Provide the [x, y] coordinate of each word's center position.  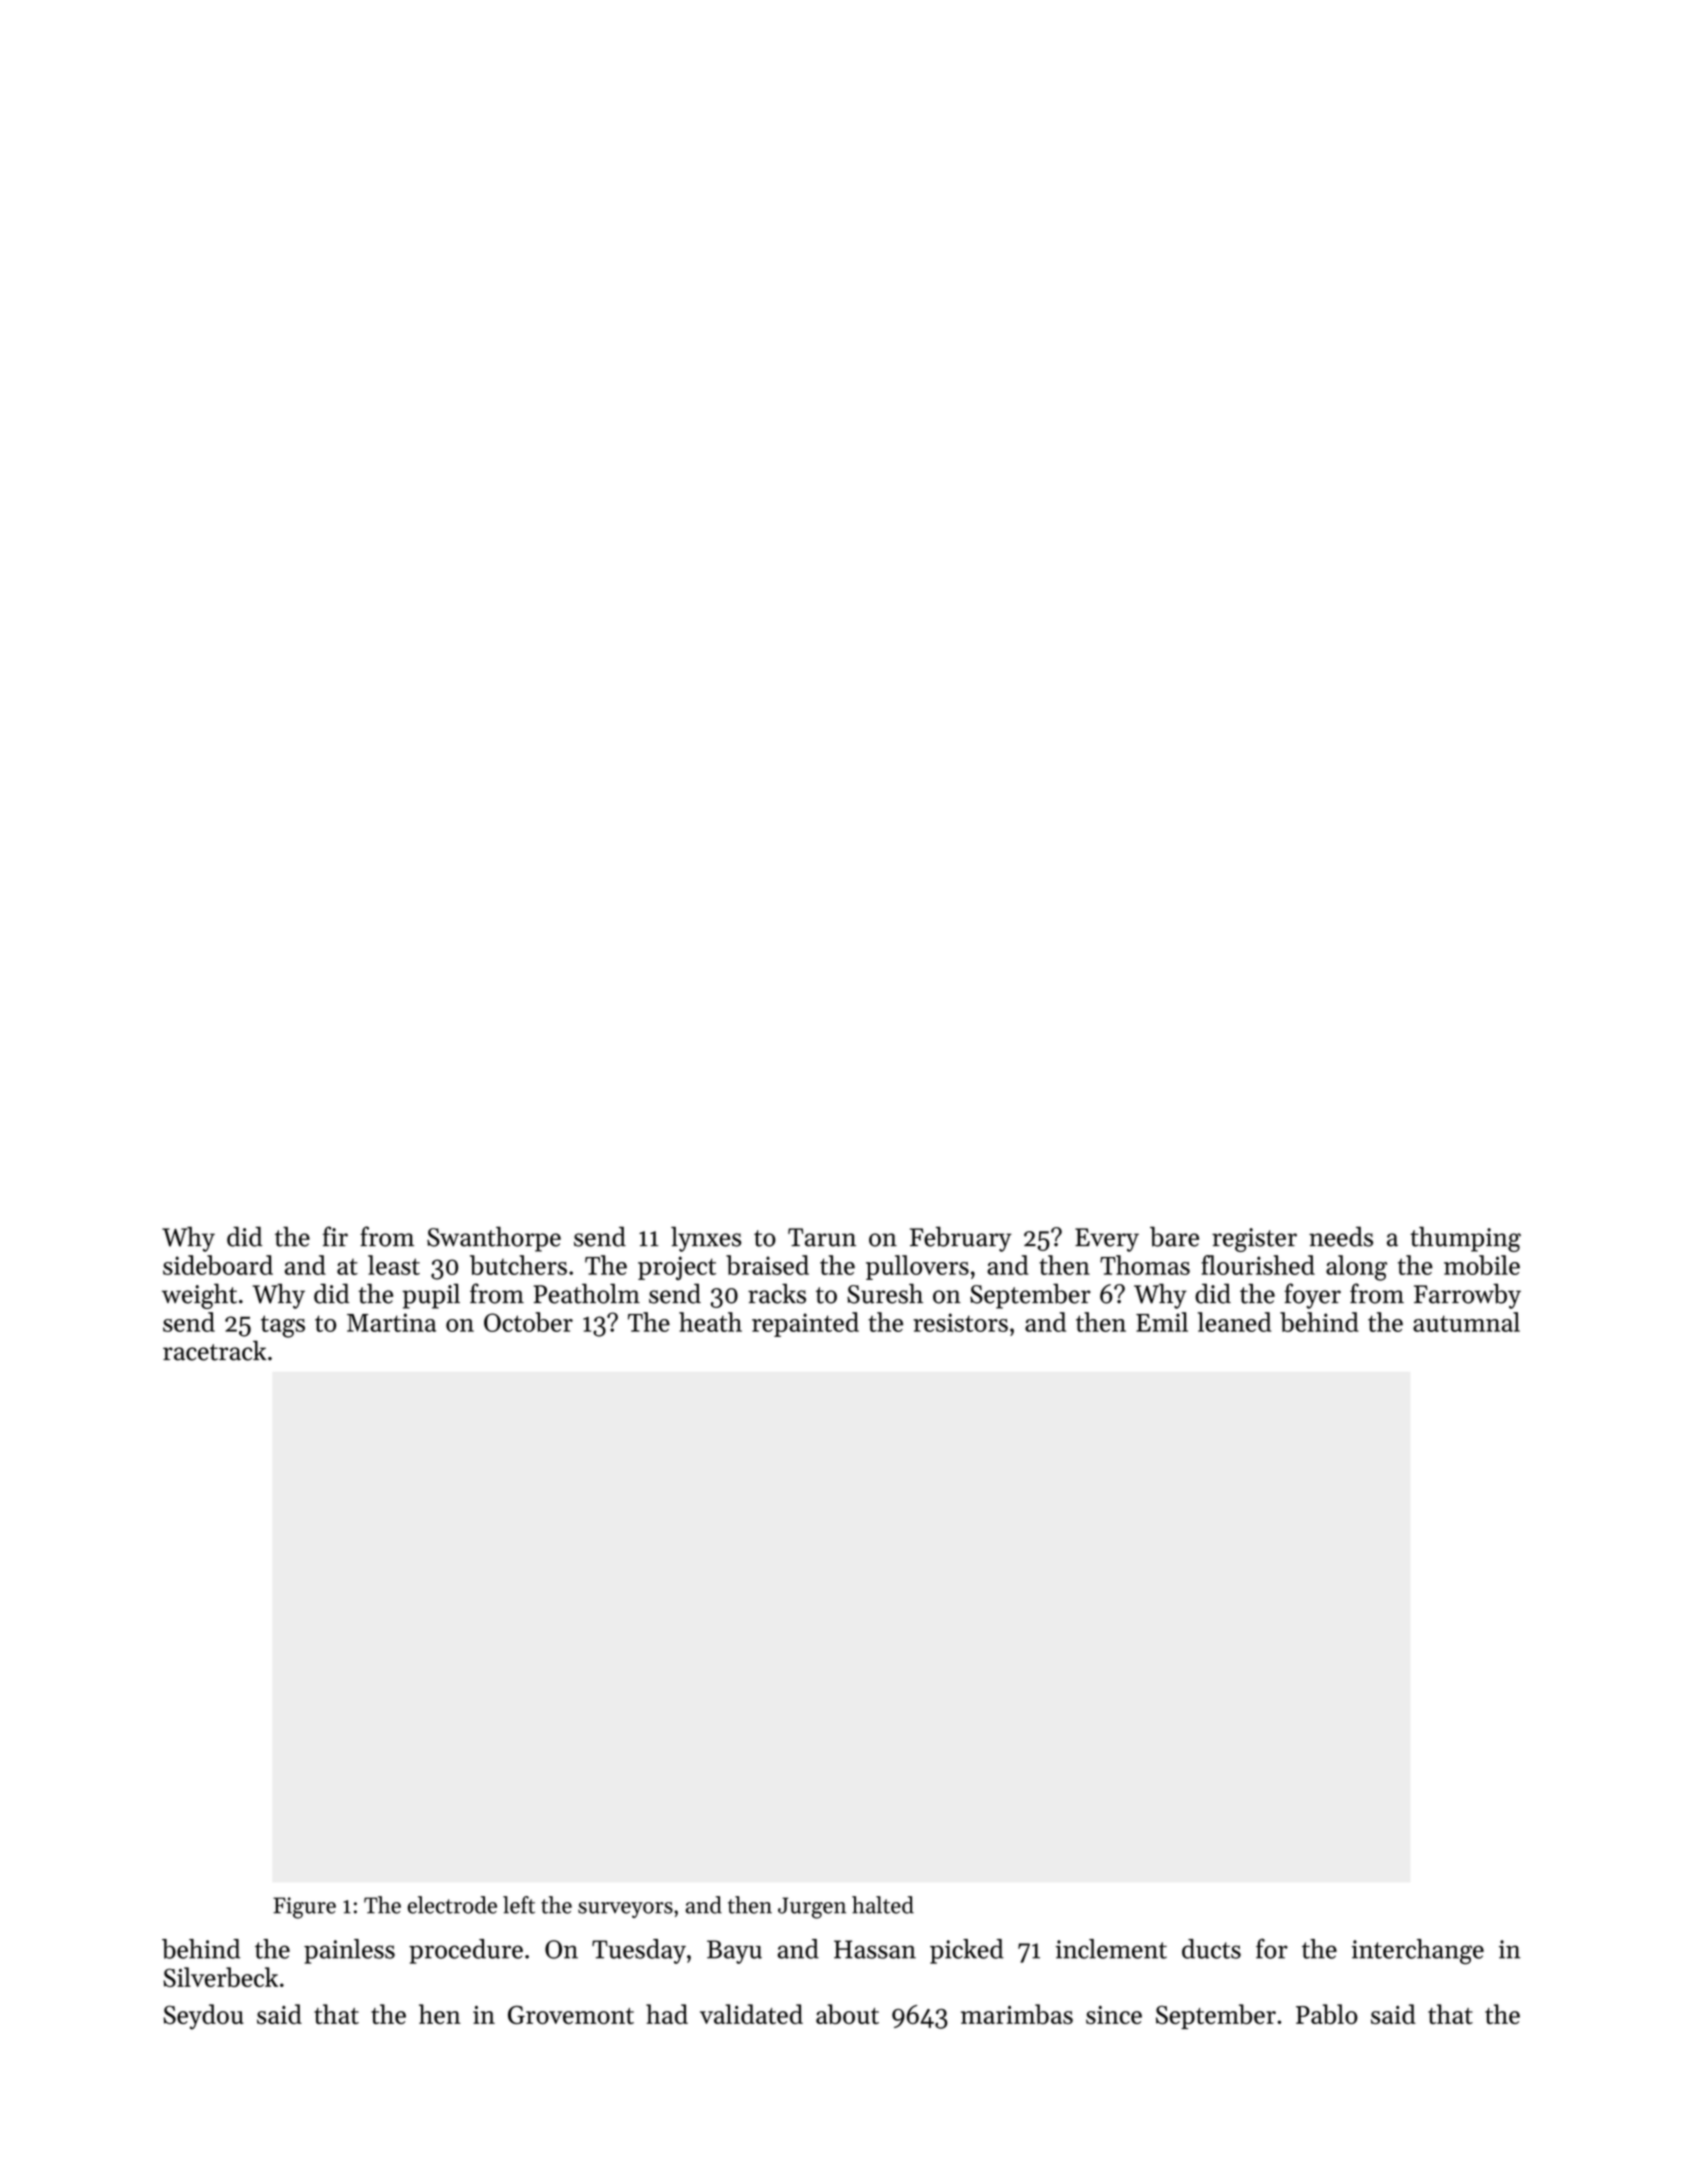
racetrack [215, 1350]
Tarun [822, 1237]
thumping [1465, 1239]
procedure [466, 1951]
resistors [960, 1322]
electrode [452, 1905]
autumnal [1466, 1322]
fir [335, 1236]
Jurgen [812, 1908]
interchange [1418, 1952]
